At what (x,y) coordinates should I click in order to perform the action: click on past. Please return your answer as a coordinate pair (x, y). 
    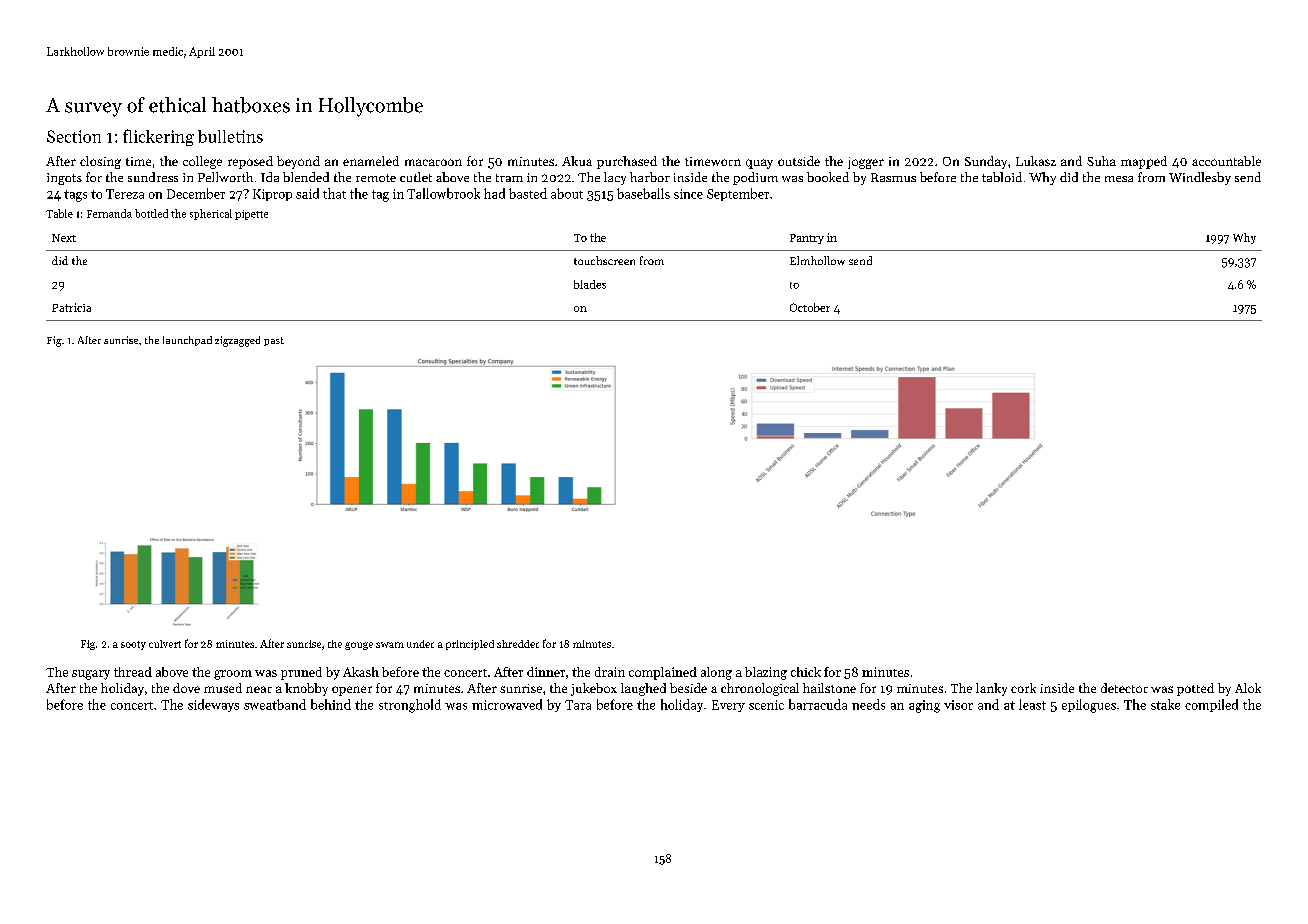
    Looking at the image, I should click on (274, 341).
